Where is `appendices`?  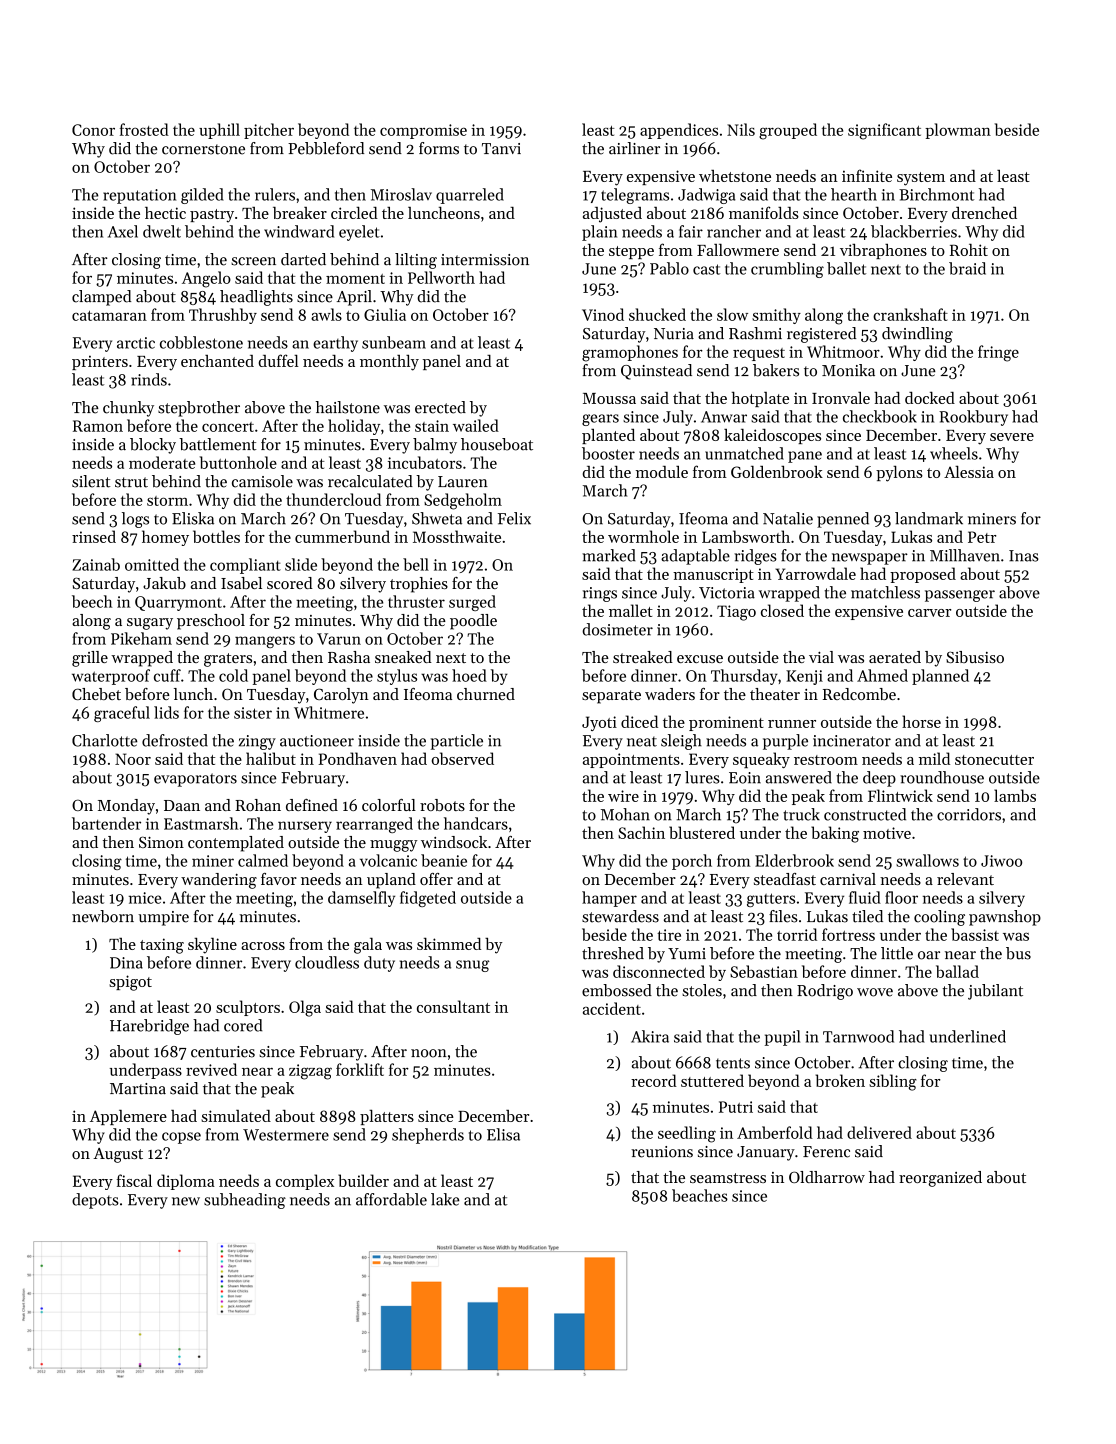 appendices is located at coordinates (679, 131).
